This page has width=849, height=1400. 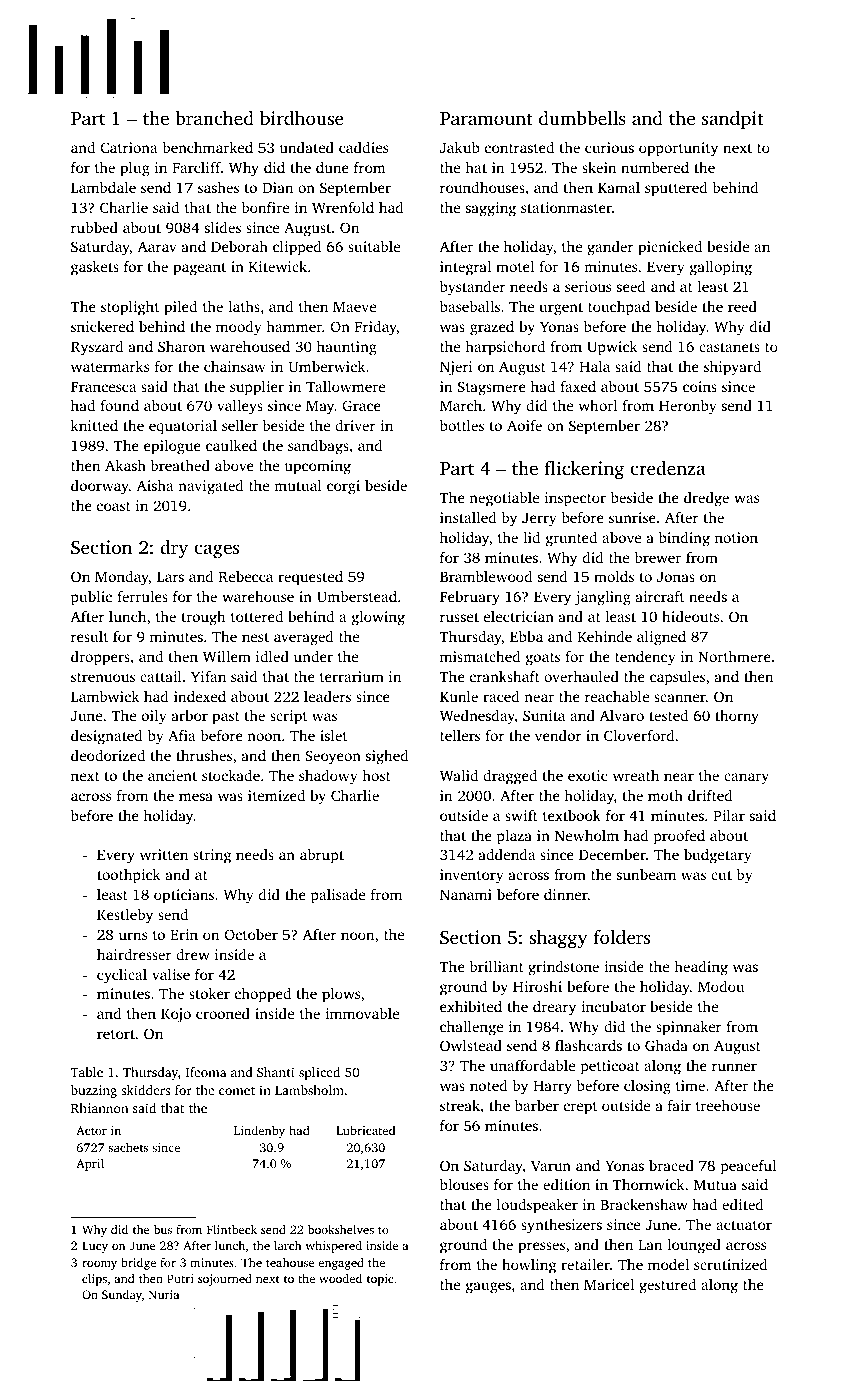 I want to click on sandpit, so click(x=733, y=120).
